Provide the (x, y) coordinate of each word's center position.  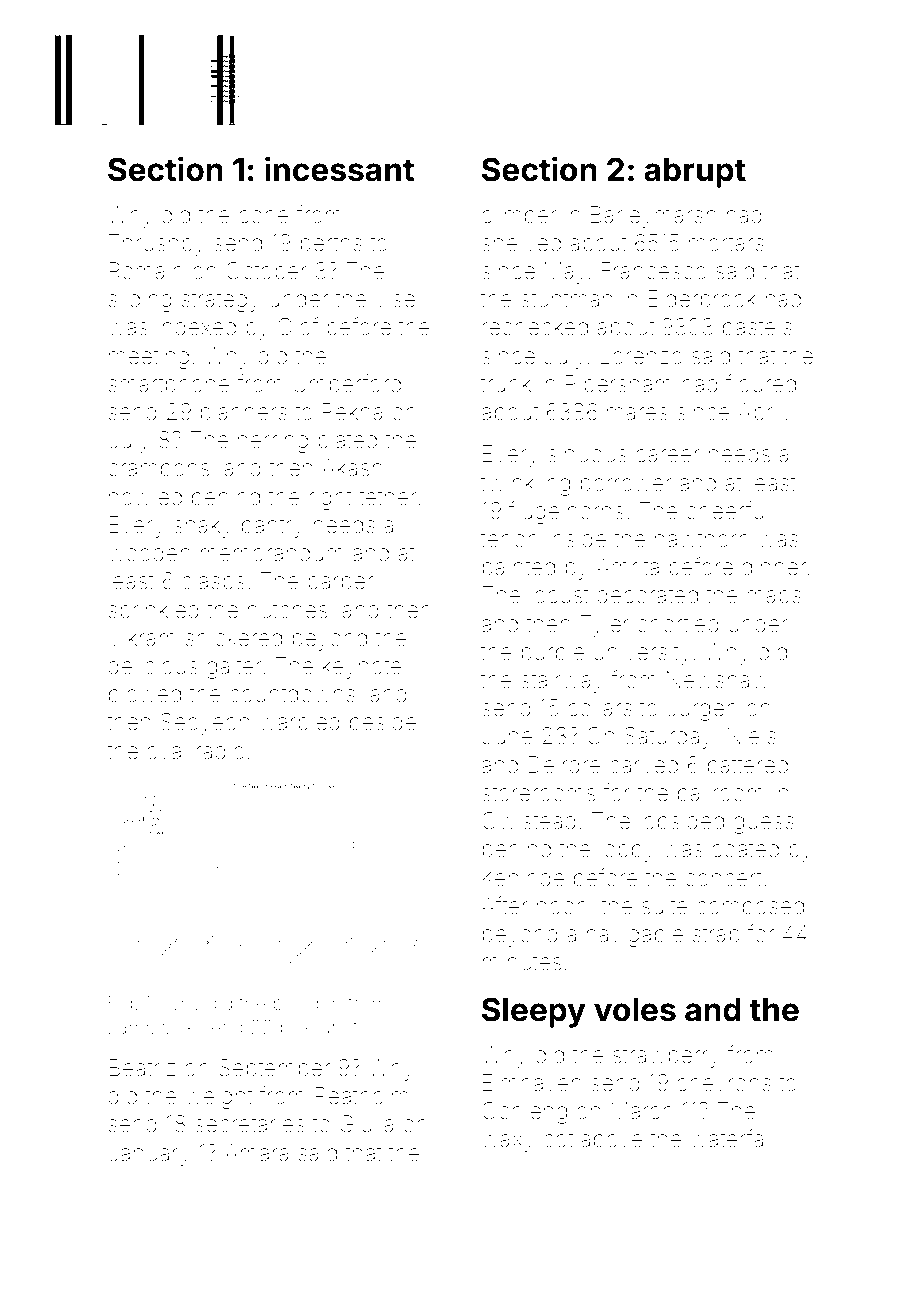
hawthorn (702, 539)
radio (220, 751)
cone (264, 217)
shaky (203, 527)
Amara (257, 1153)
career (668, 456)
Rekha (353, 412)
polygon (307, 1005)
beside (383, 722)
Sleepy (534, 1012)
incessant (339, 169)
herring (273, 442)
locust (559, 594)
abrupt (695, 173)
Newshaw (718, 680)
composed (750, 908)
